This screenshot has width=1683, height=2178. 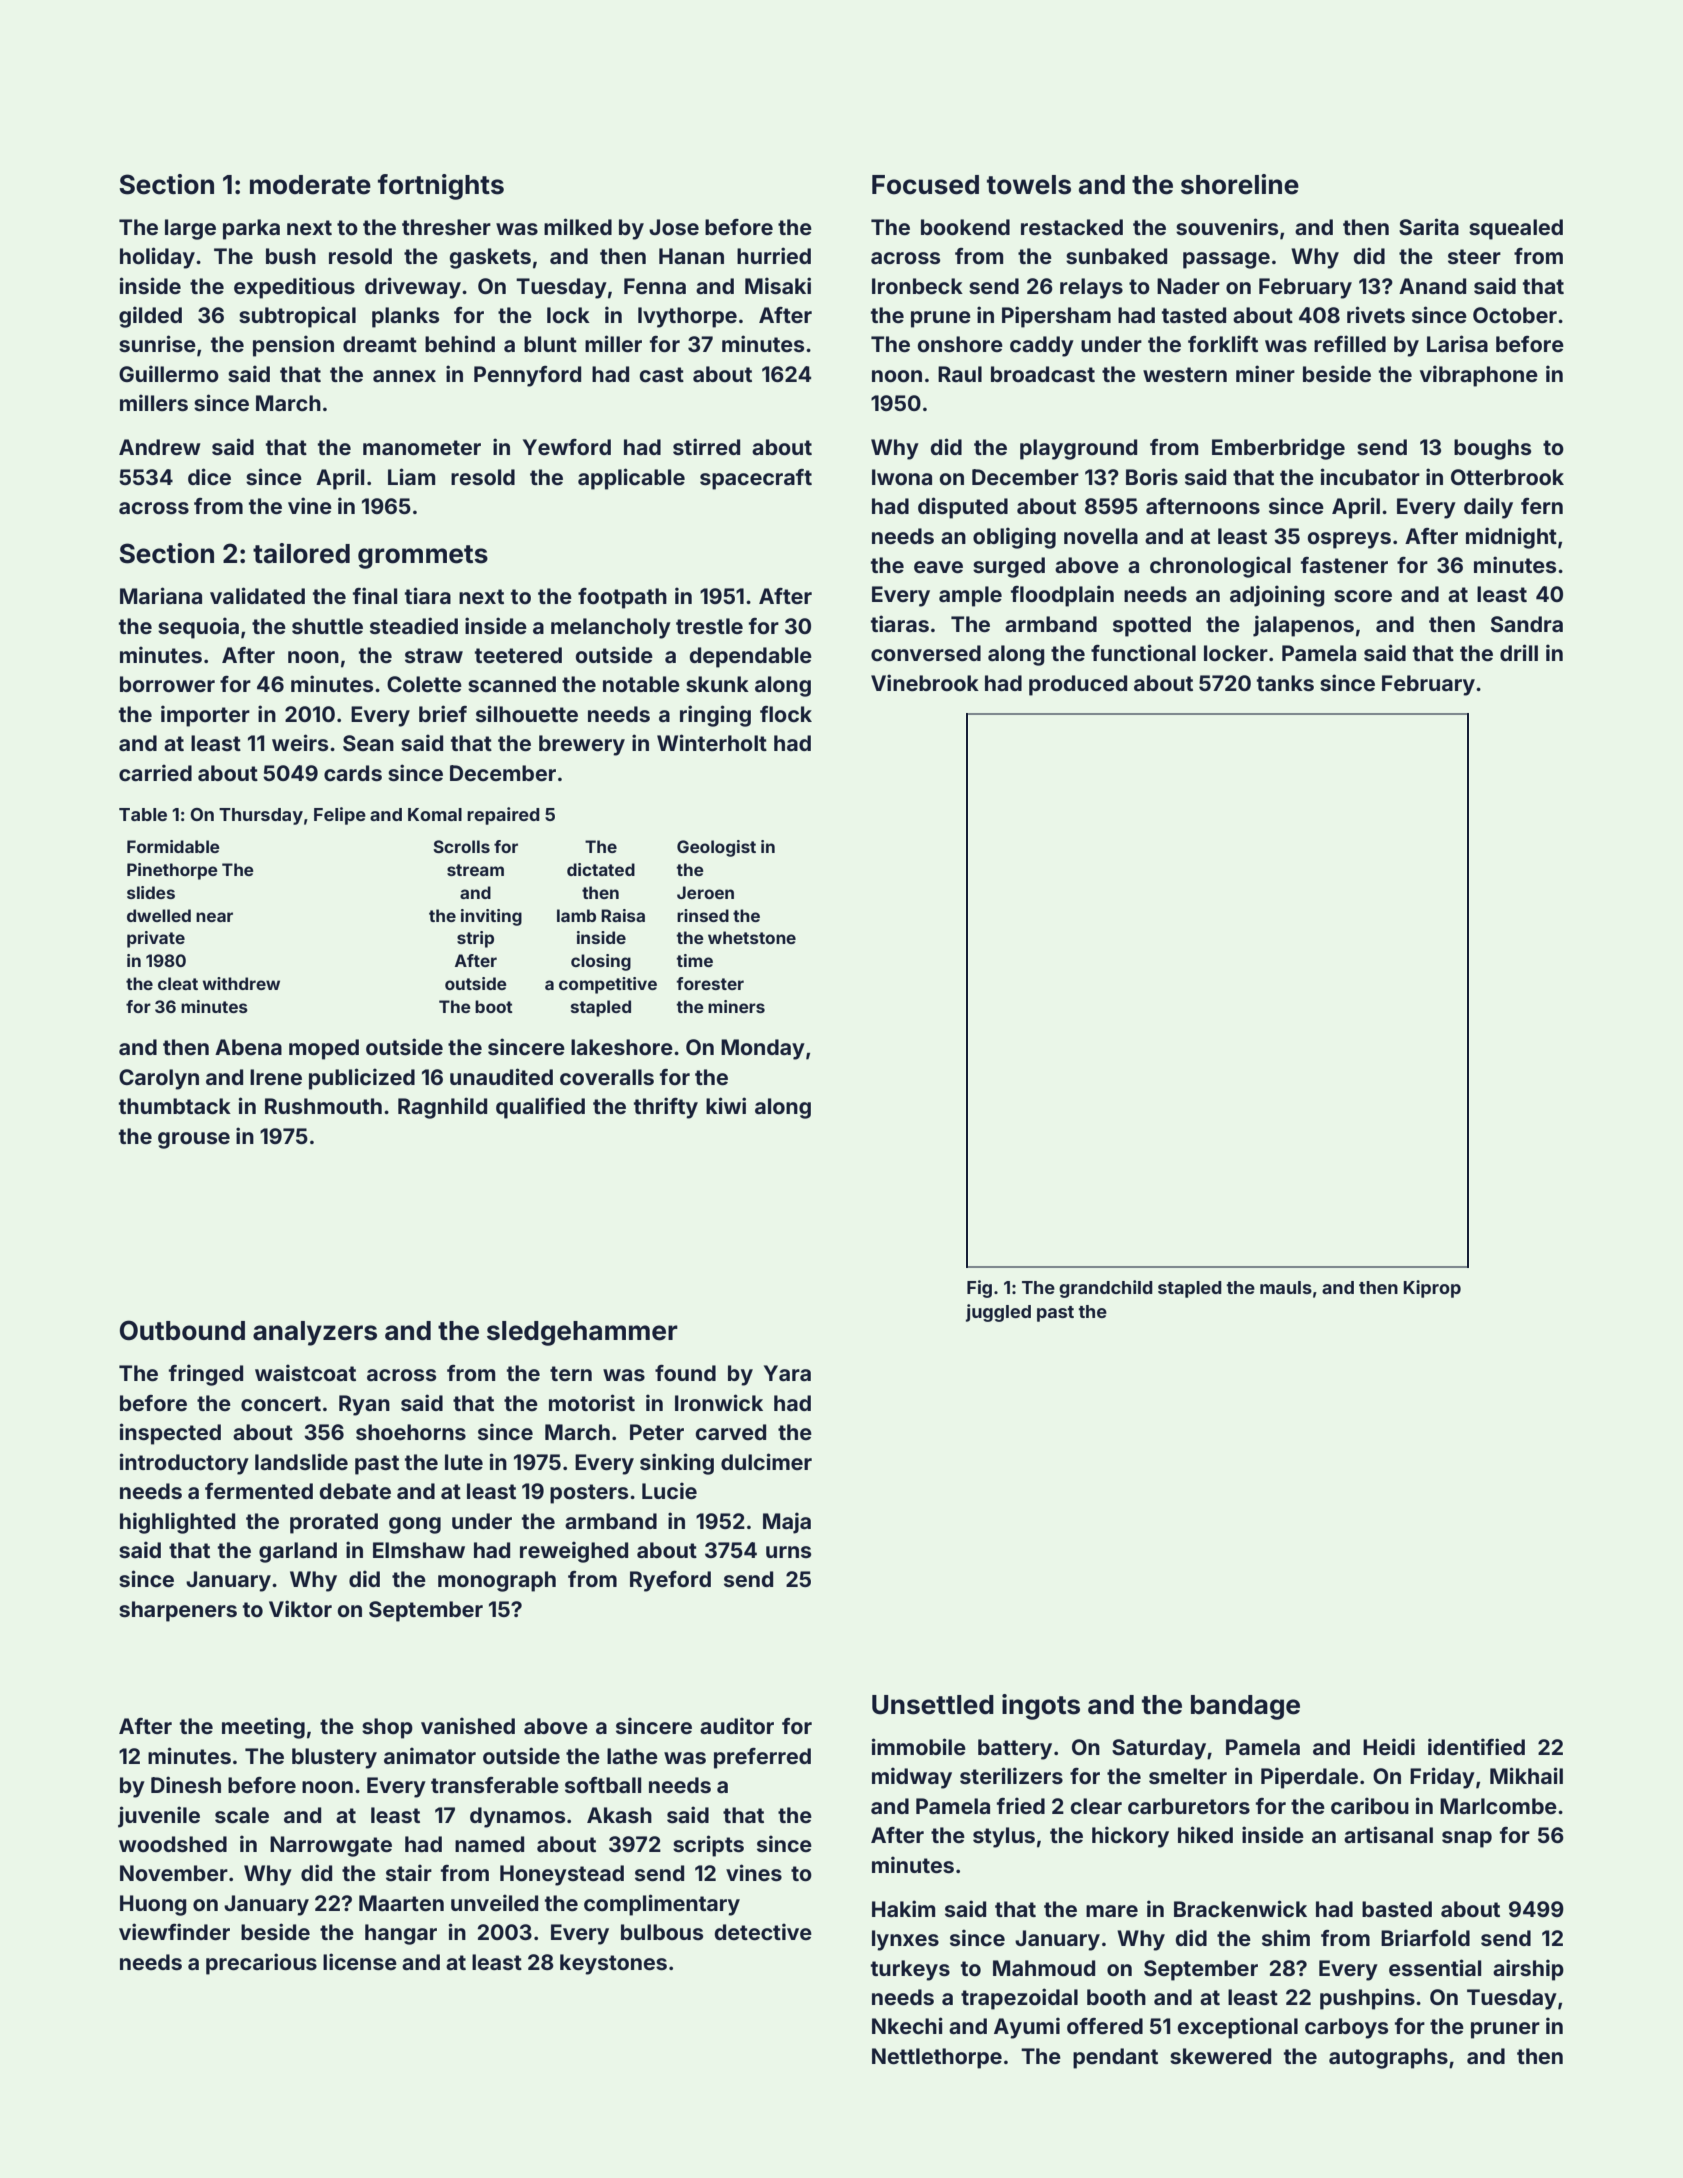 What do you see at coordinates (903, 1908) in the screenshot?
I see `Hakim` at bounding box center [903, 1908].
